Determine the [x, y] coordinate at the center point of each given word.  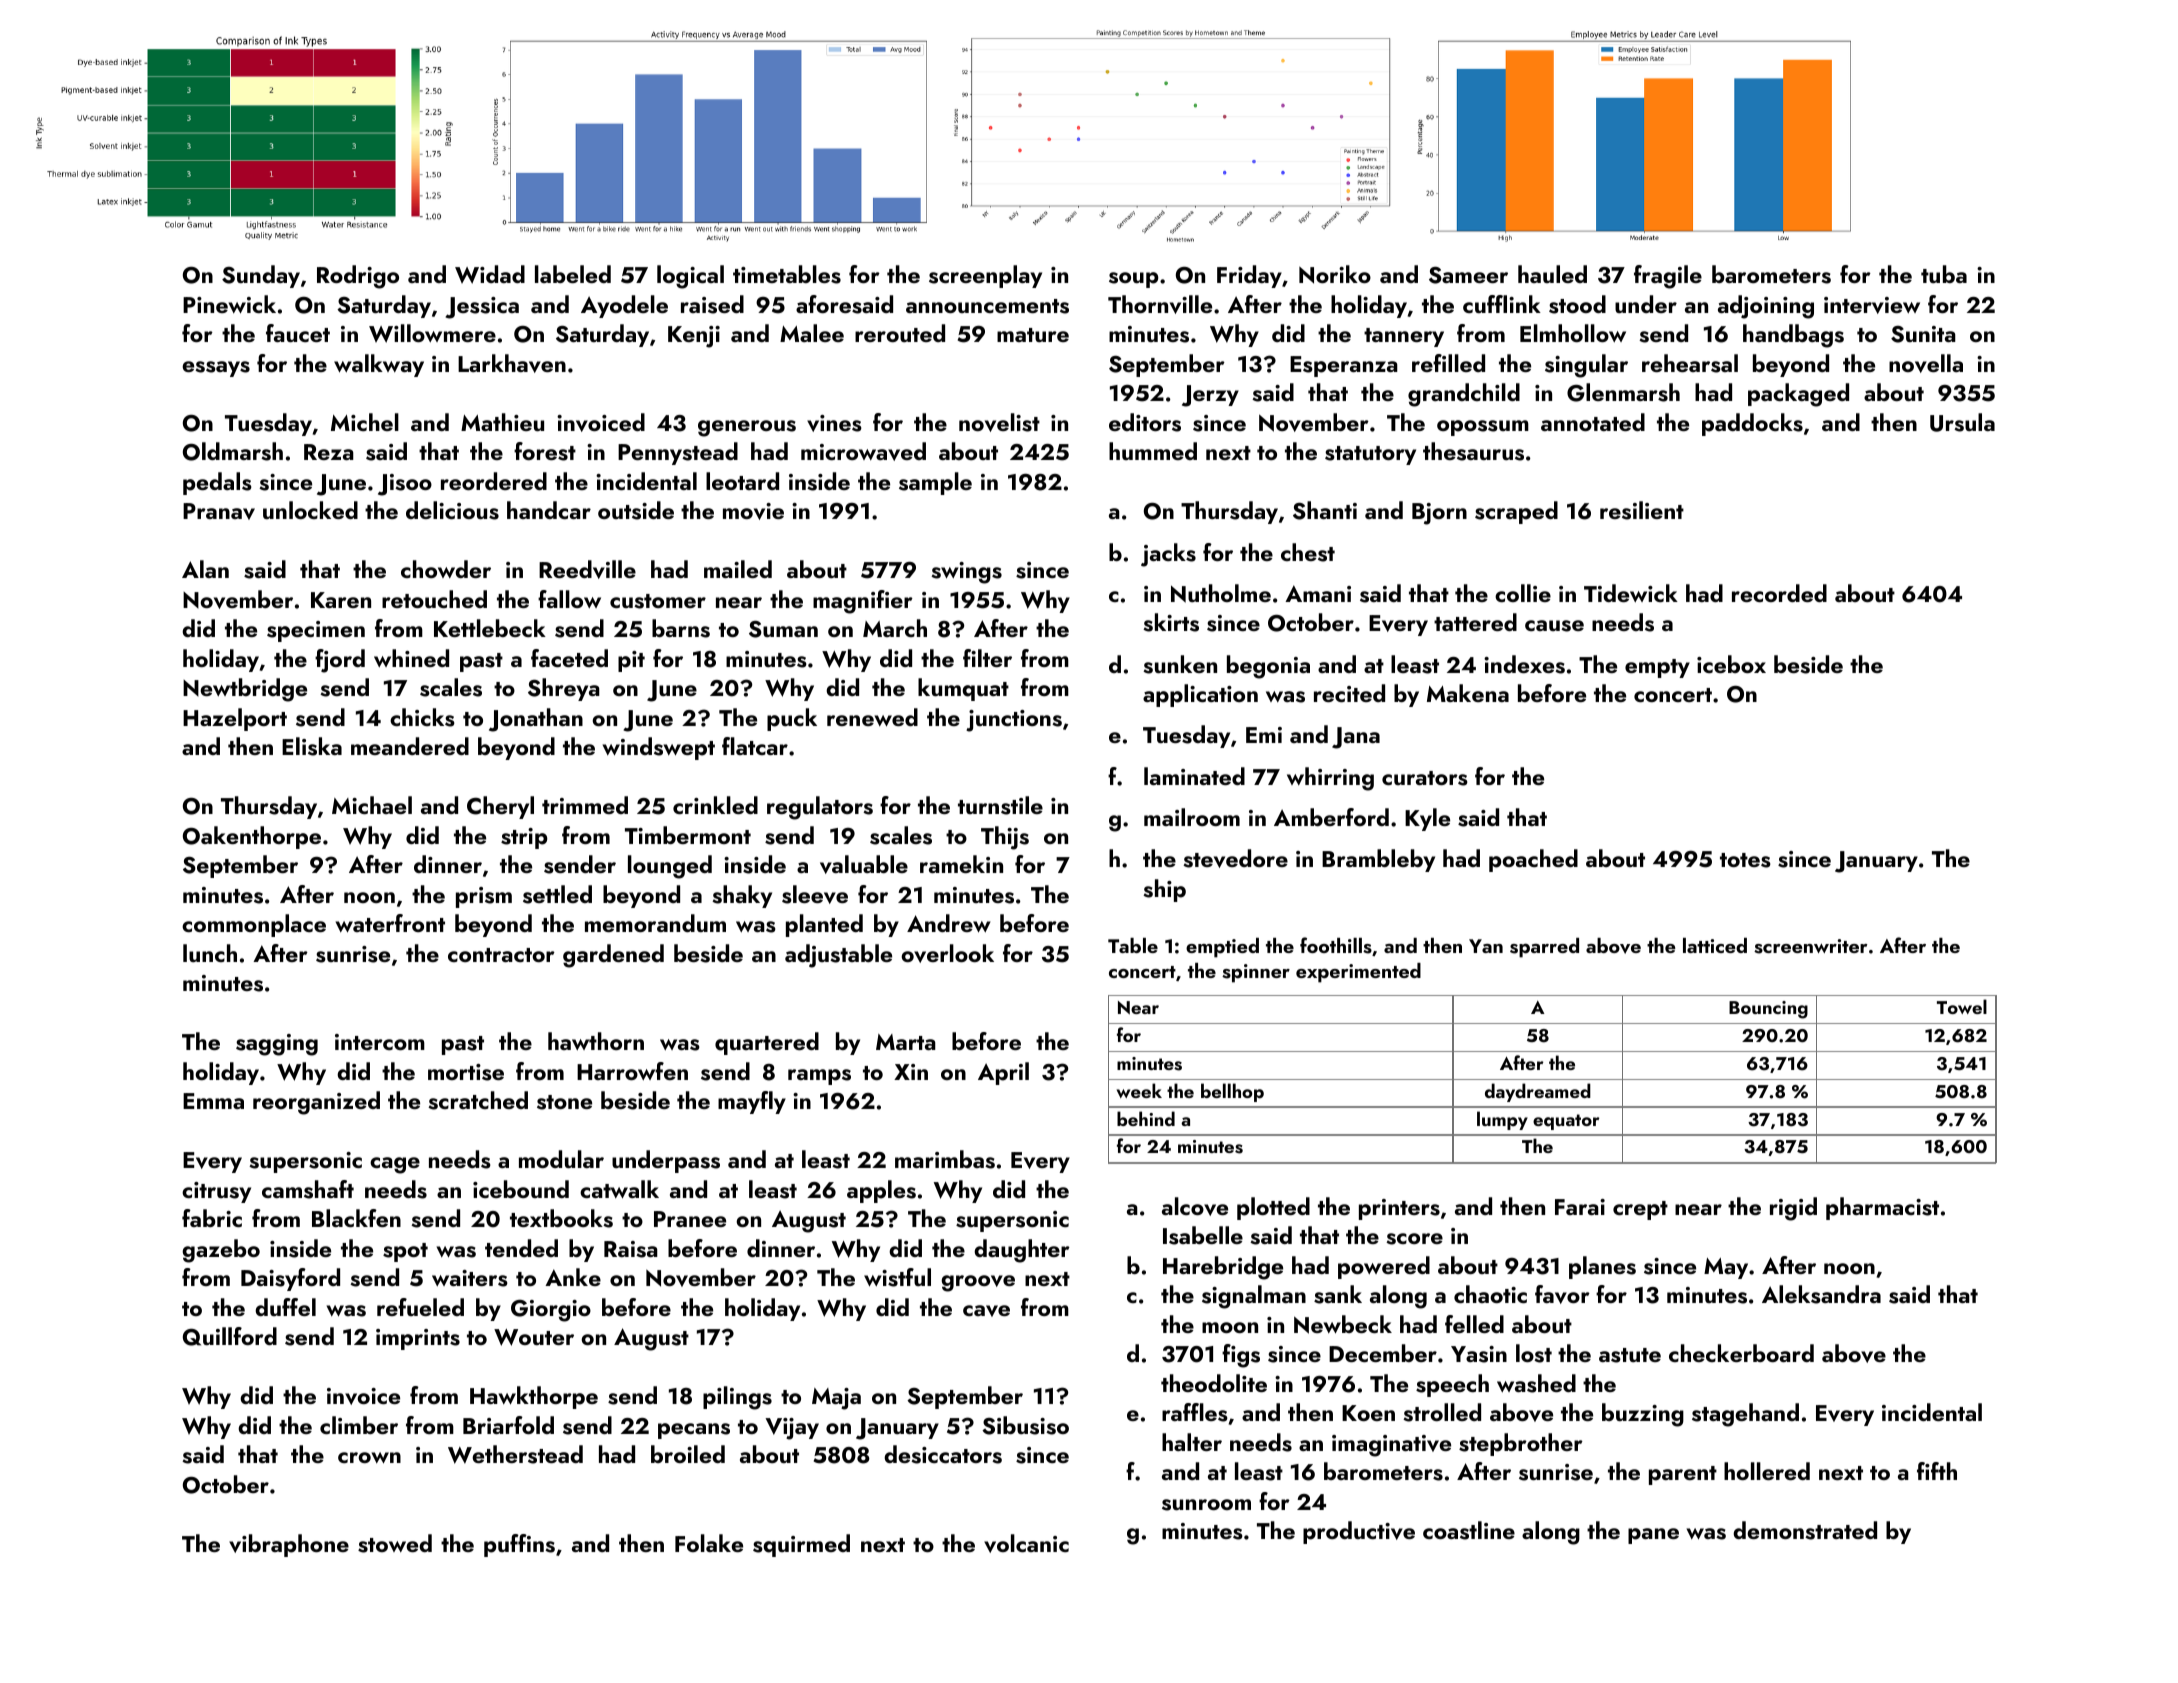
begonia [1268, 667]
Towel [1962, 1006]
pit [631, 661]
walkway [379, 365]
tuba [1944, 274]
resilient [1642, 510]
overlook [947, 953]
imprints [418, 1339]
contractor [501, 955]
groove [978, 1283]
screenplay [985, 276]
